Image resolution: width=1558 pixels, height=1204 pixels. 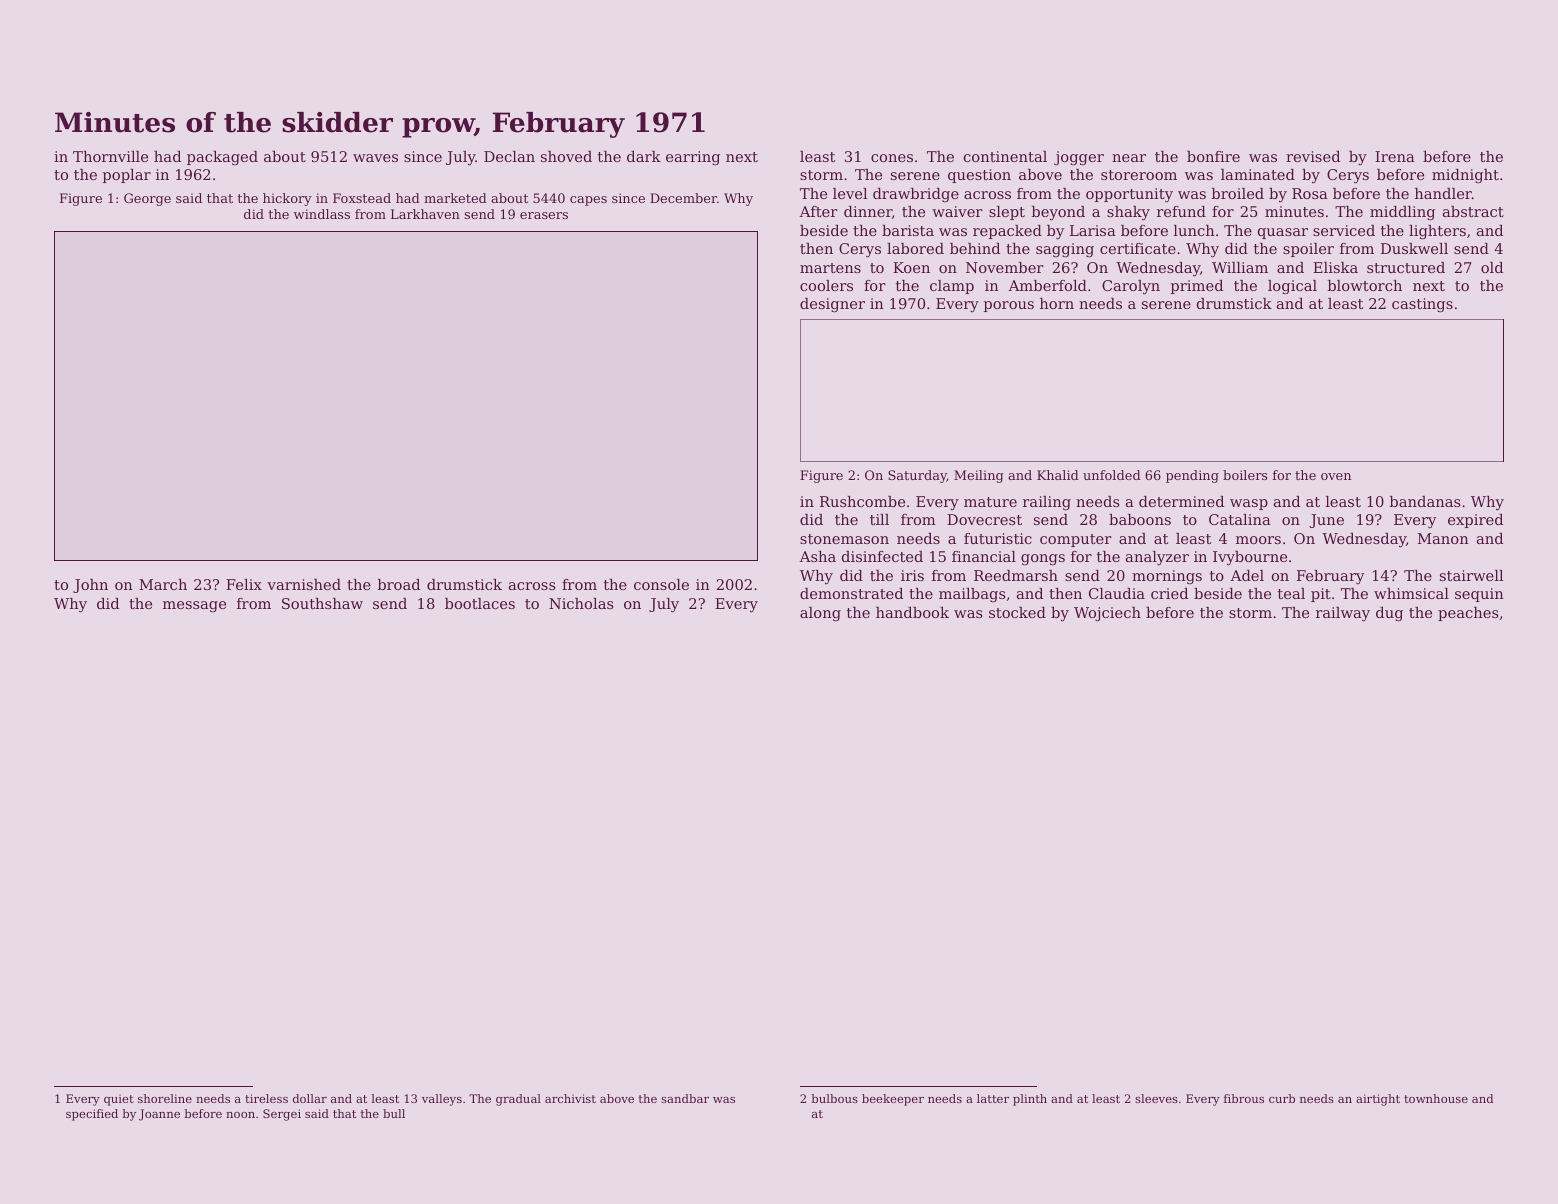 I want to click on George, so click(x=147, y=199).
